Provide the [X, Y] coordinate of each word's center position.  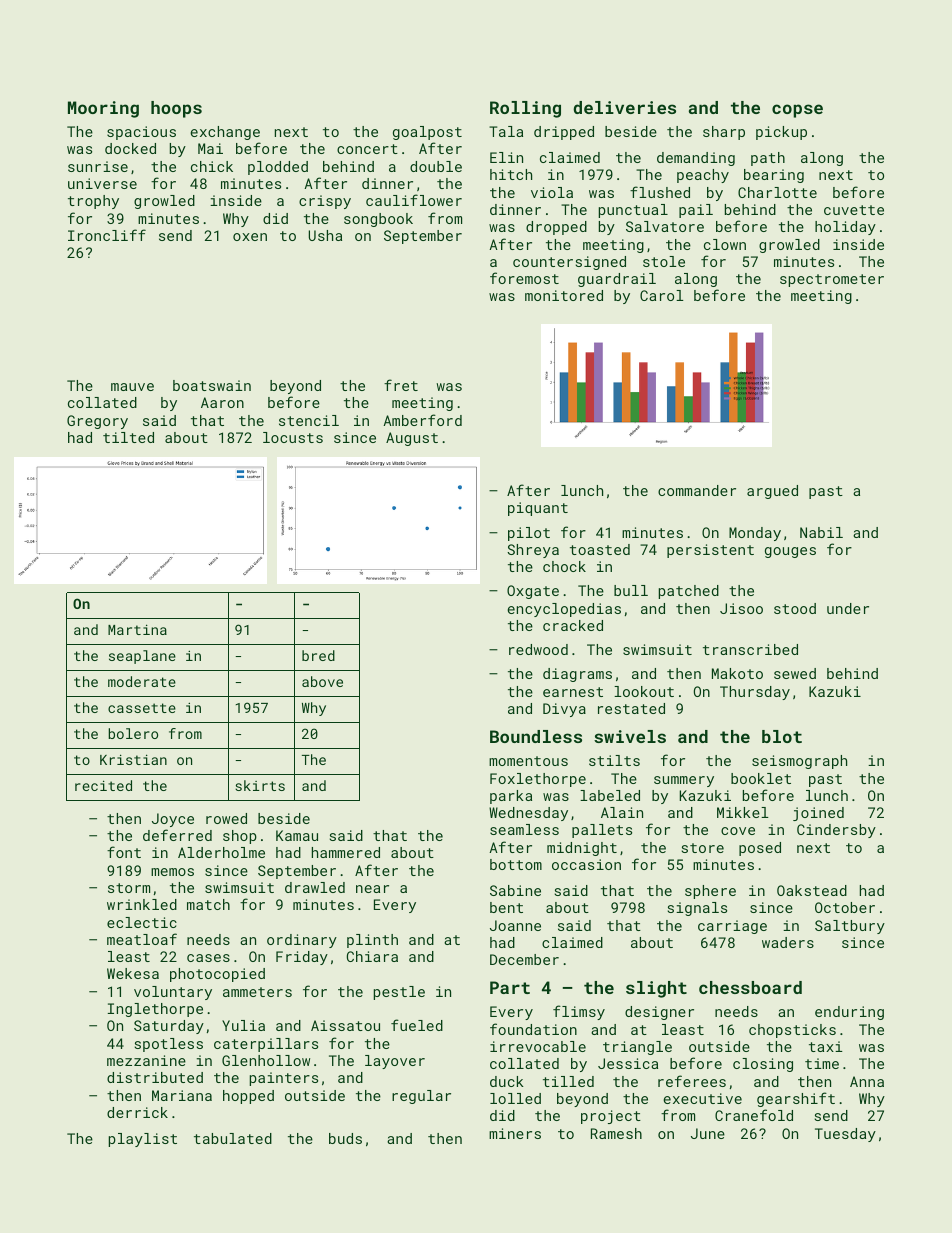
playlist [142, 1140]
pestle [399, 993]
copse [797, 111]
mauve [132, 387]
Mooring [103, 109]
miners [515, 1133]
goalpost [427, 133]
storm [129, 888]
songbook [378, 220]
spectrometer [832, 280]
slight [656, 989]
